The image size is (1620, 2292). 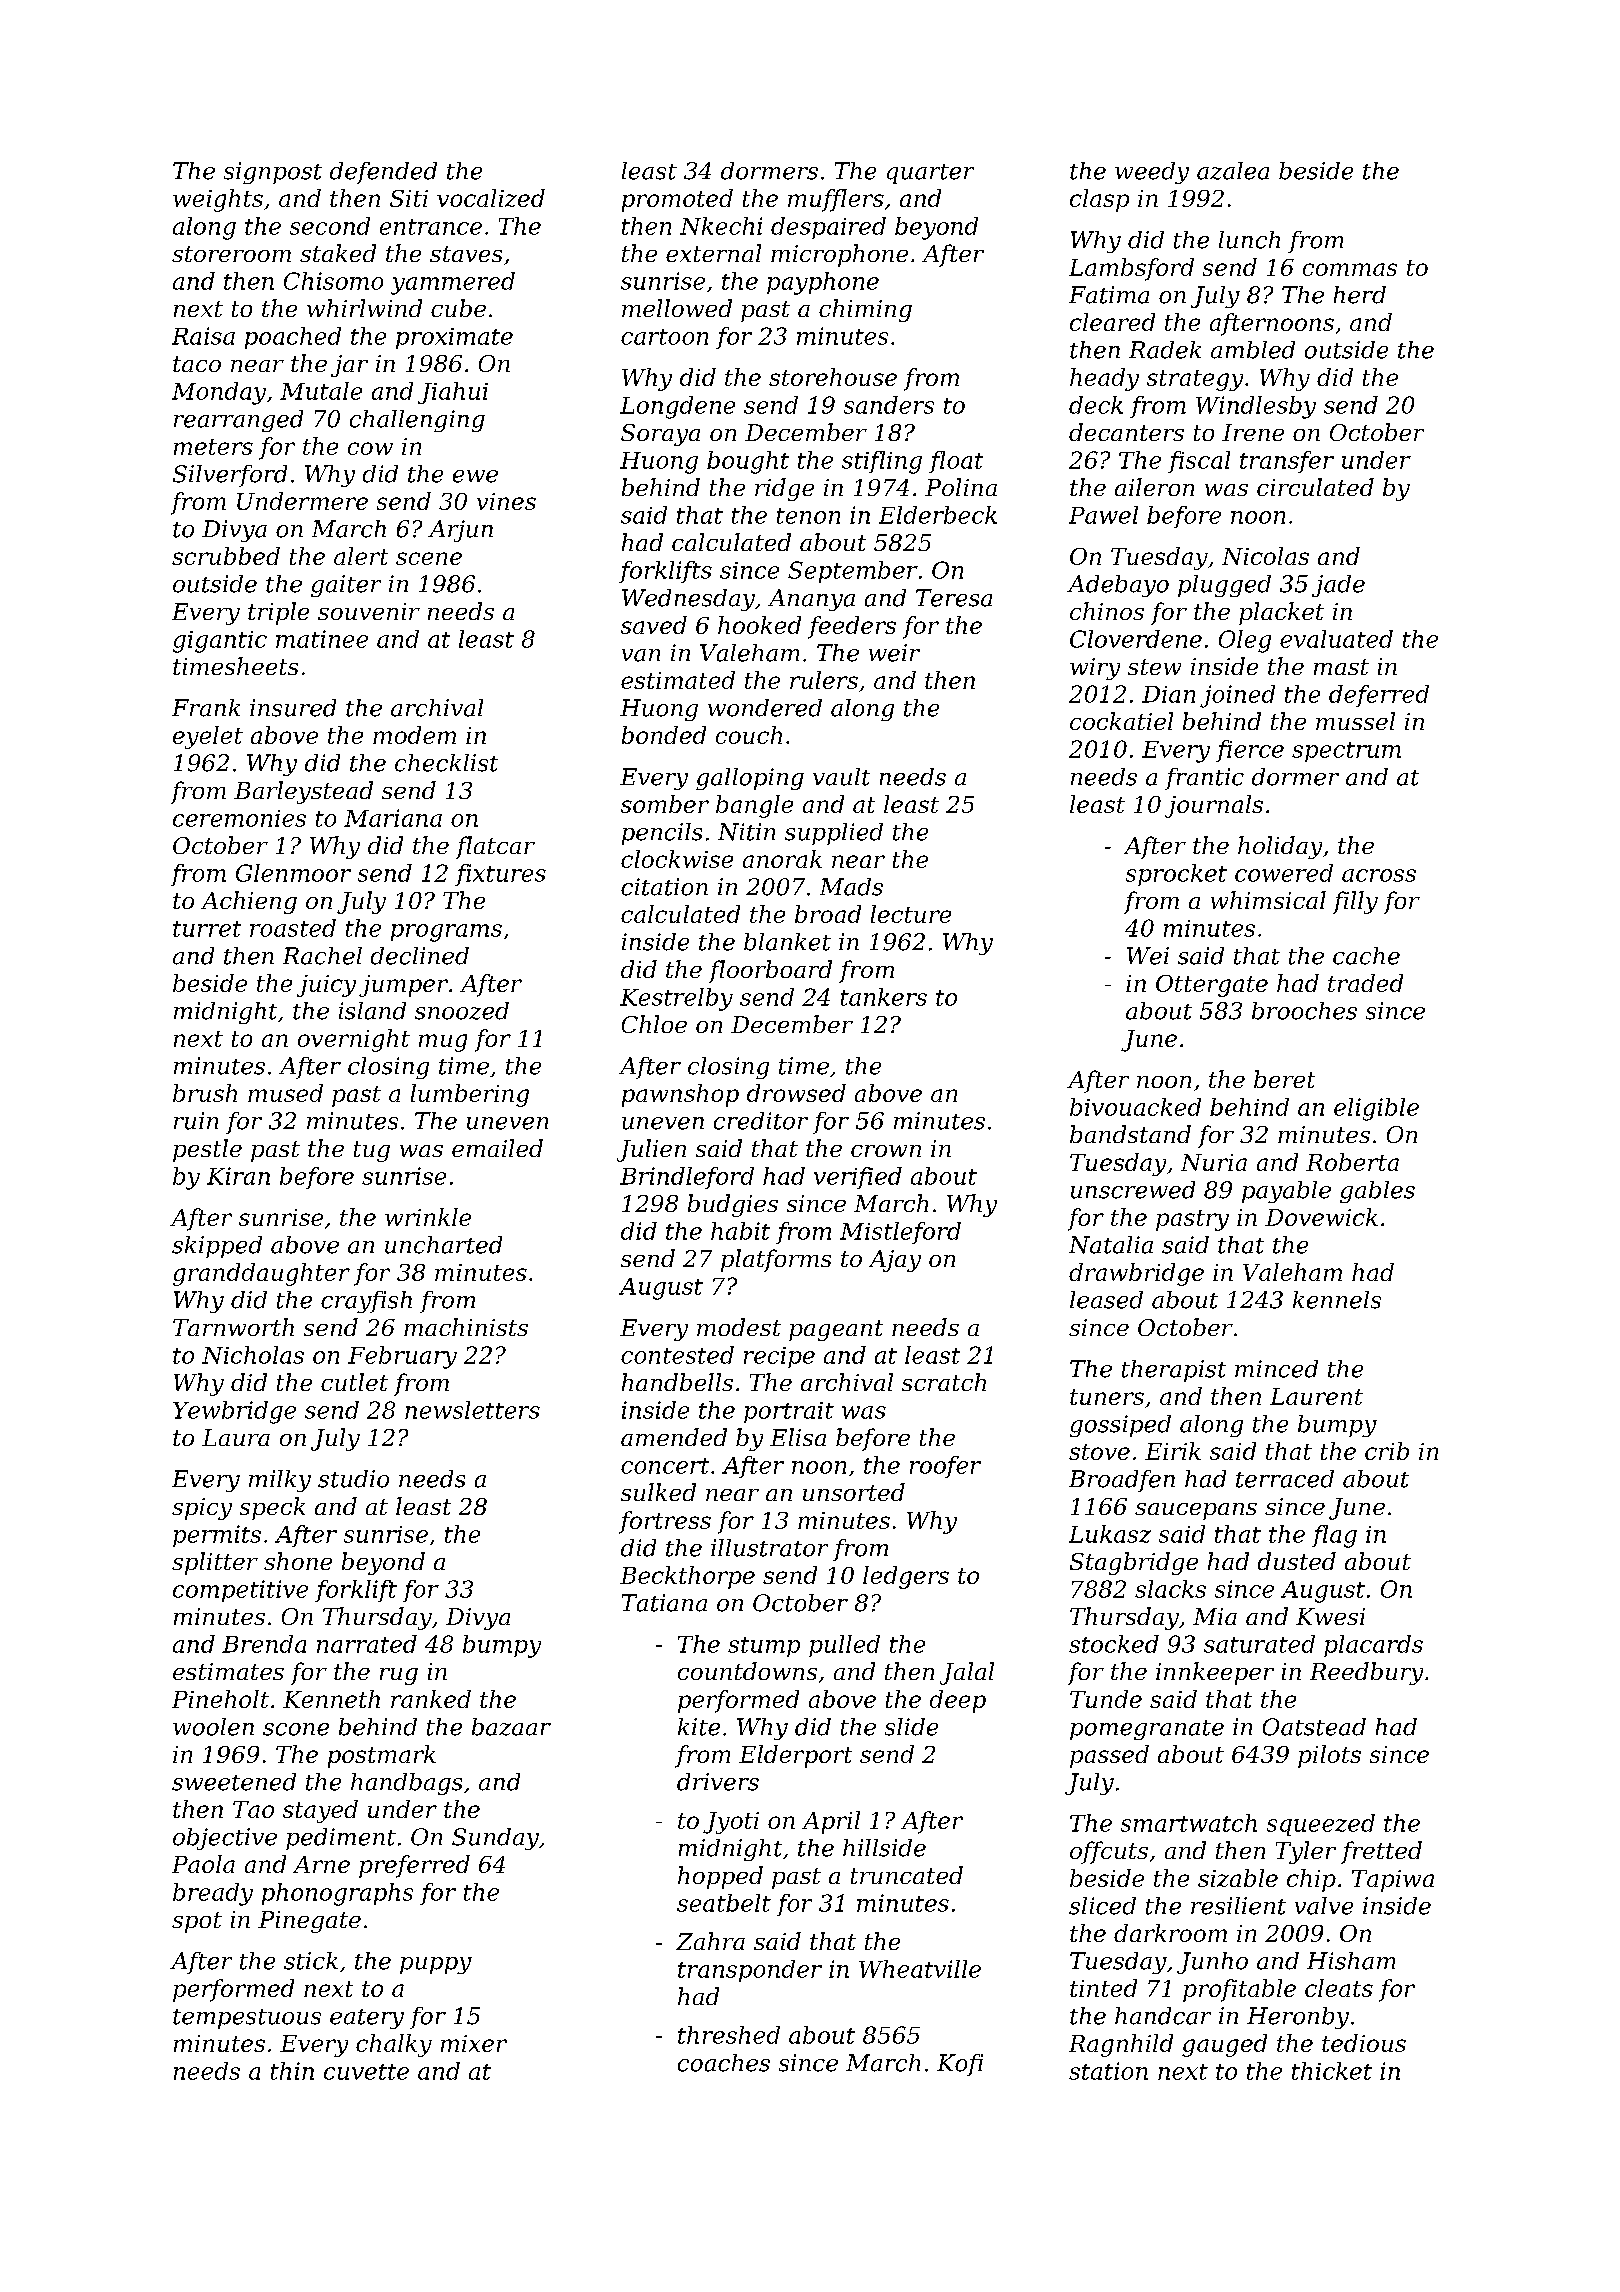 I want to click on roofer, so click(x=945, y=1467).
